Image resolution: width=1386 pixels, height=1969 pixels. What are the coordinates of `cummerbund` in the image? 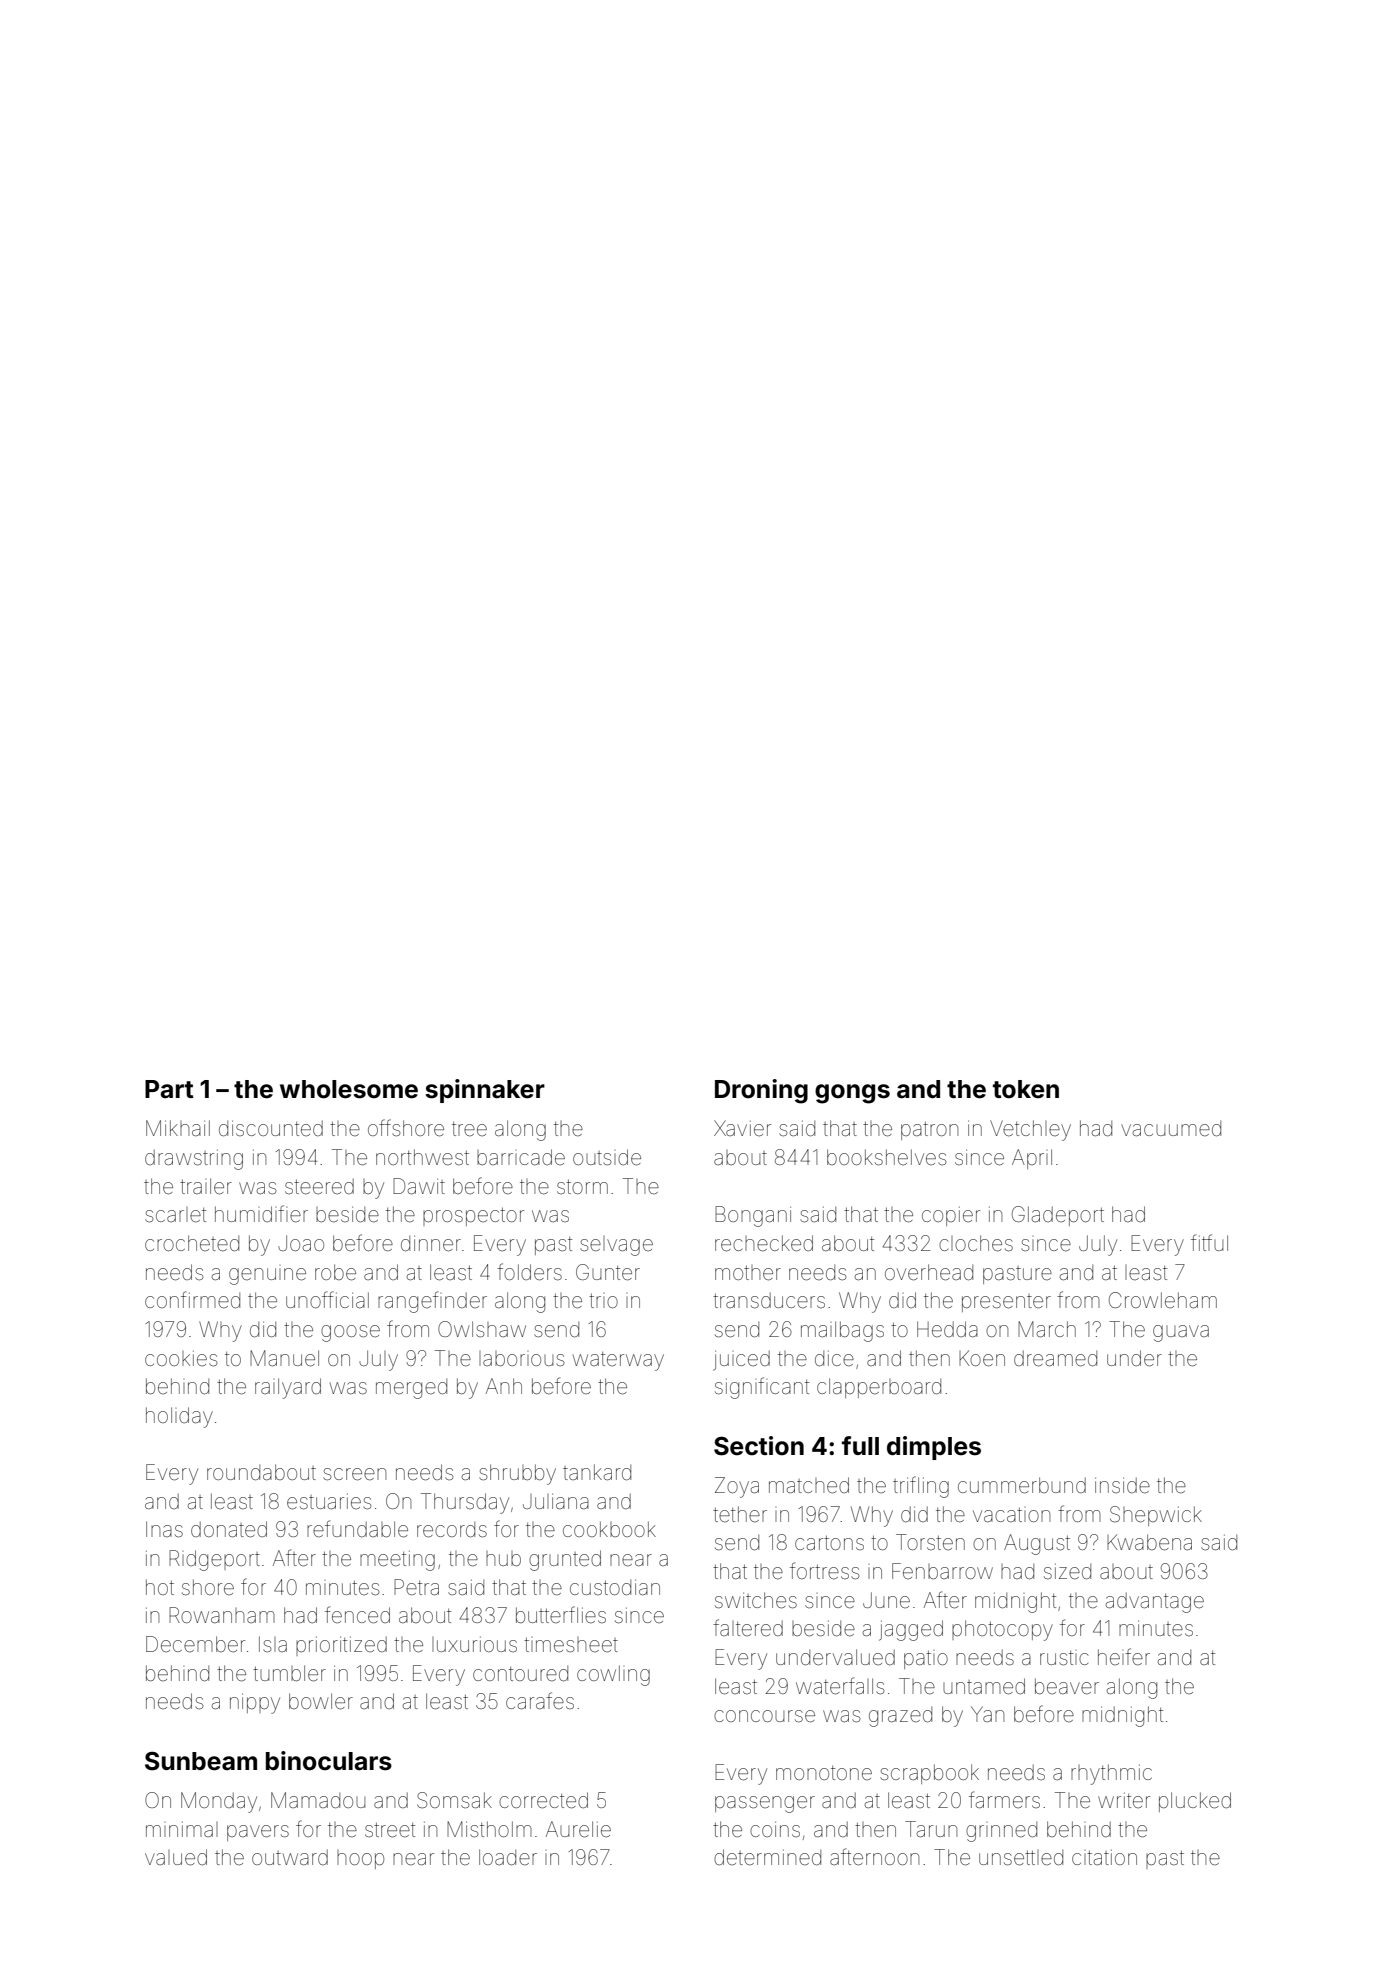 It's located at (1022, 1485).
